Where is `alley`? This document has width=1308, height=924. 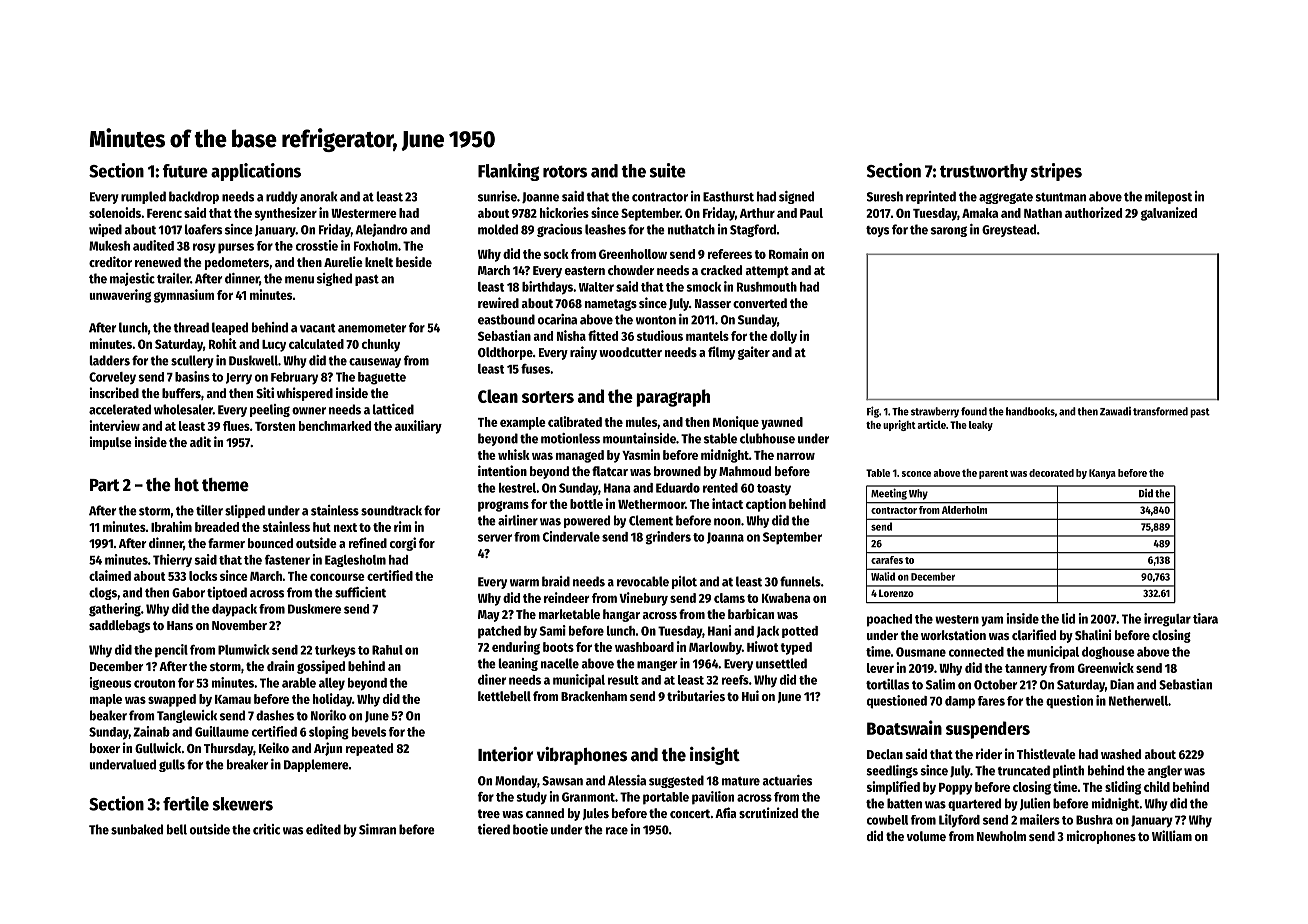
alley is located at coordinates (332, 684).
